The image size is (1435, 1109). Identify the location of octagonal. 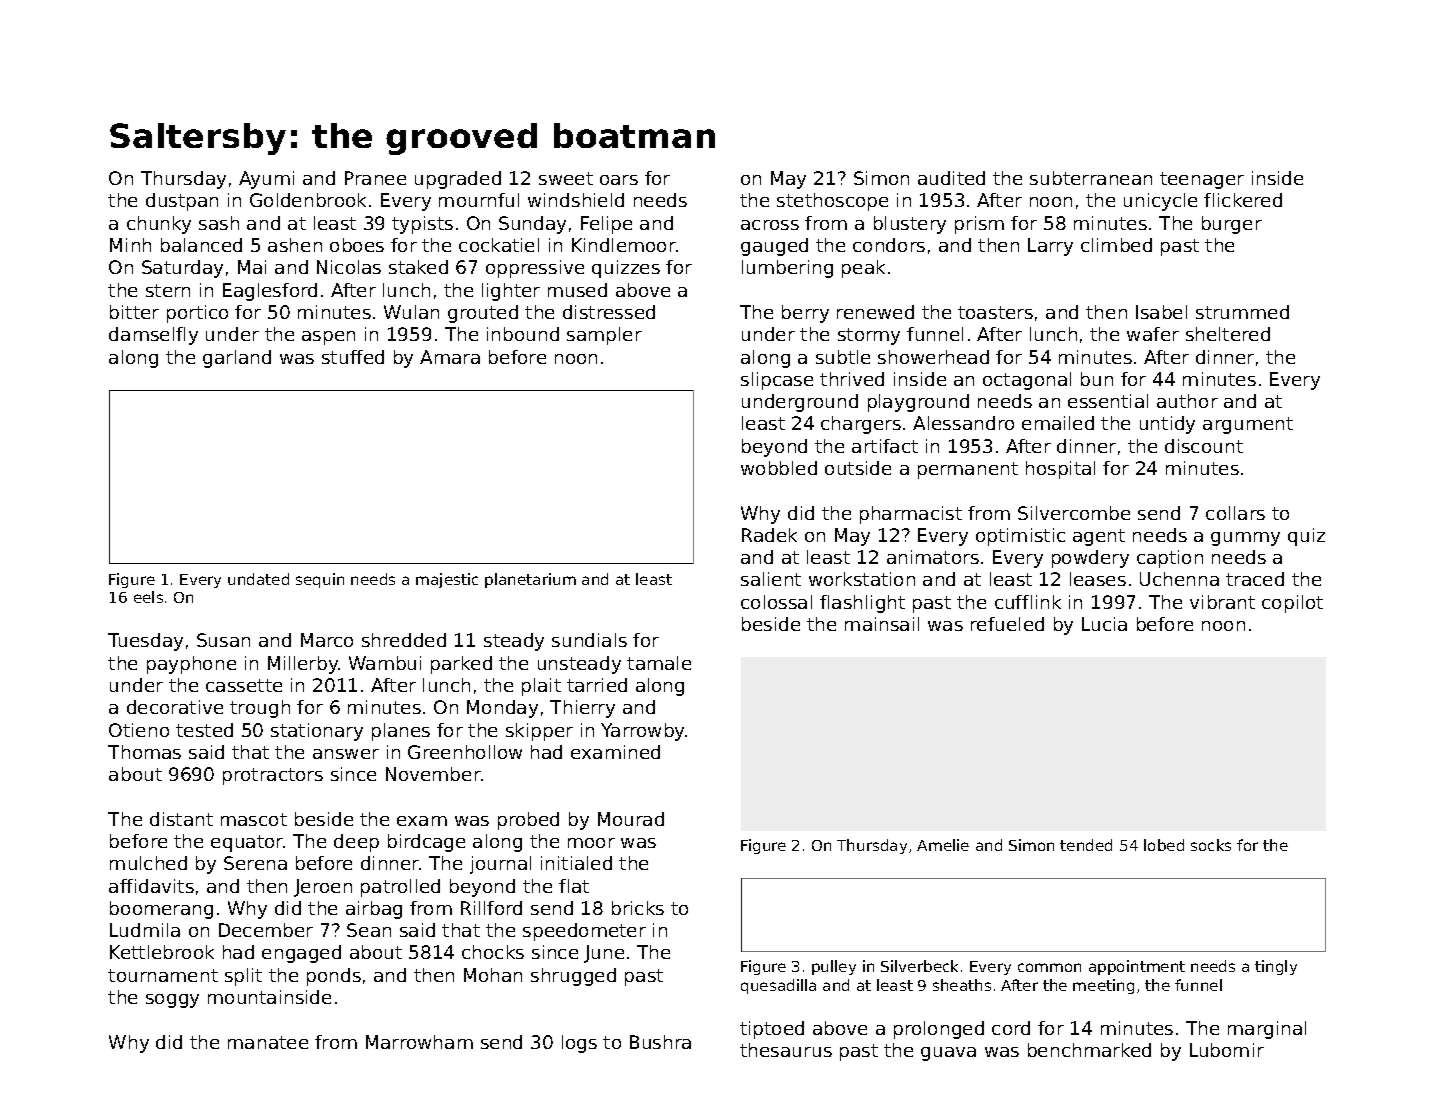
(1027, 381).
